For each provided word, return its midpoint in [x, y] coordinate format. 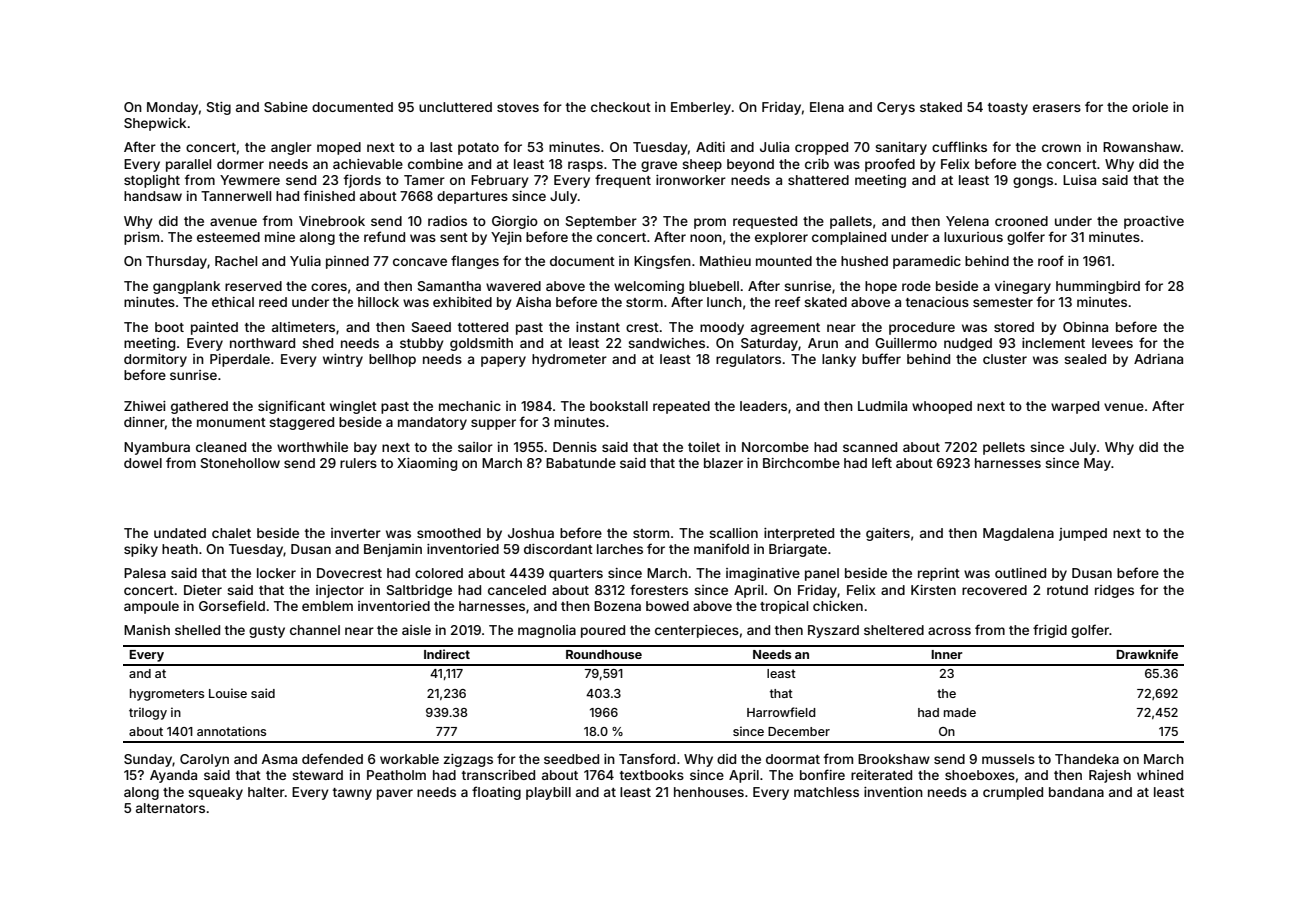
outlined [1020, 573]
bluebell [714, 286]
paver [395, 794]
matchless [826, 792]
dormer [240, 164]
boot [169, 327]
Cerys [896, 108]
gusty [267, 632]
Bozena [617, 606]
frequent [623, 181]
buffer [881, 358]
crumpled [1013, 793]
